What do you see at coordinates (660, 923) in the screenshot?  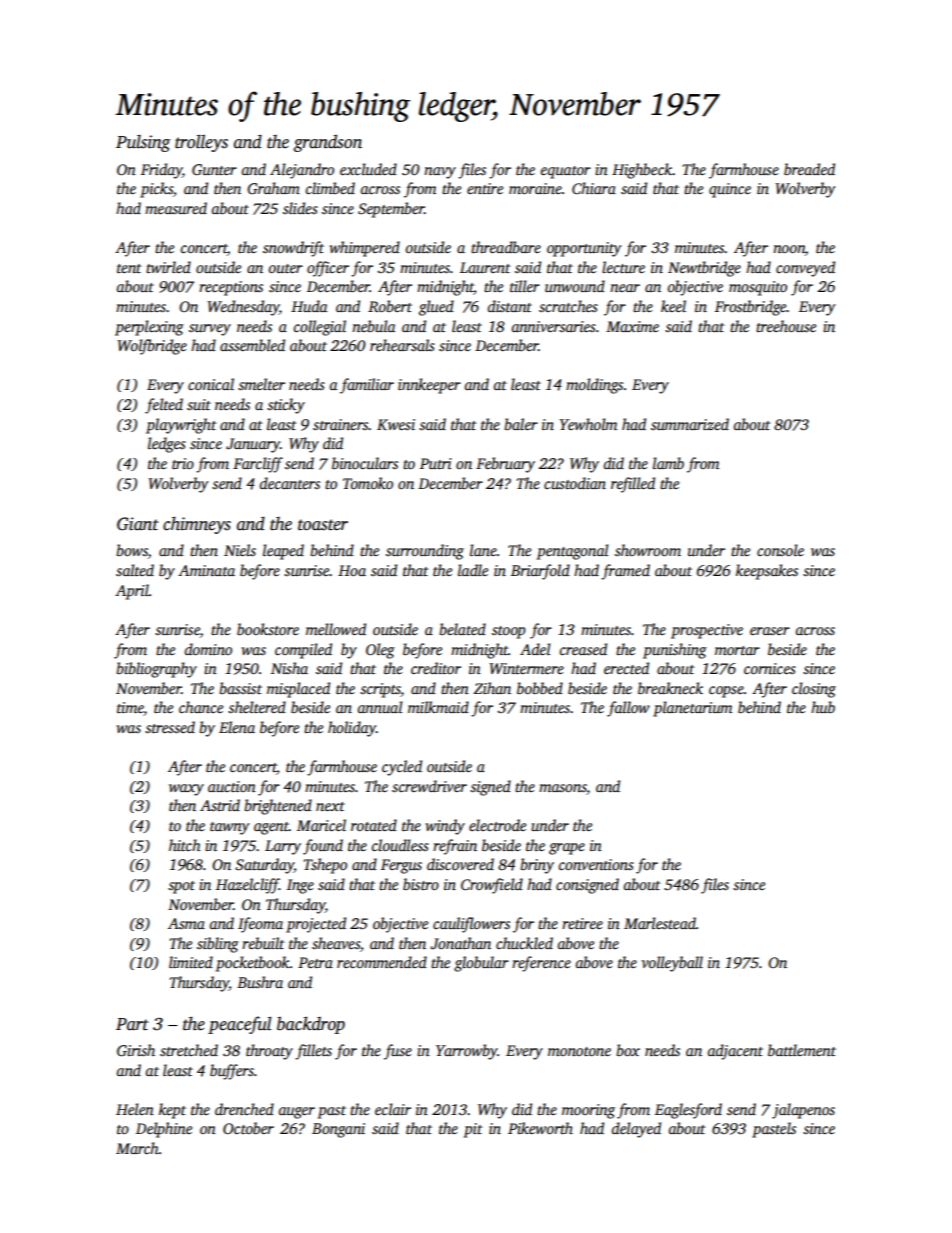 I see `Marlestead` at bounding box center [660, 923].
